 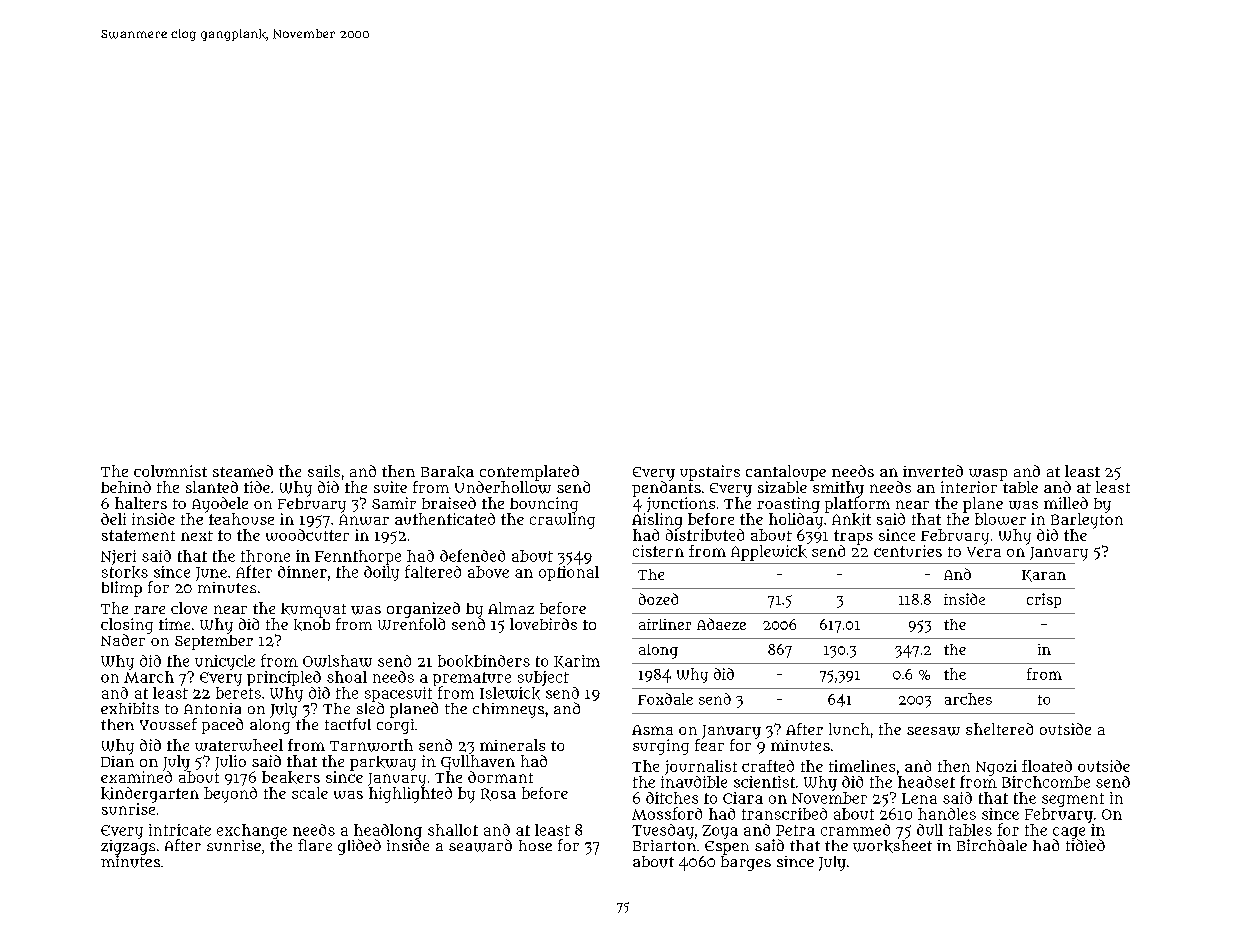 What do you see at coordinates (984, 552) in the page?
I see `Vera` at bounding box center [984, 552].
